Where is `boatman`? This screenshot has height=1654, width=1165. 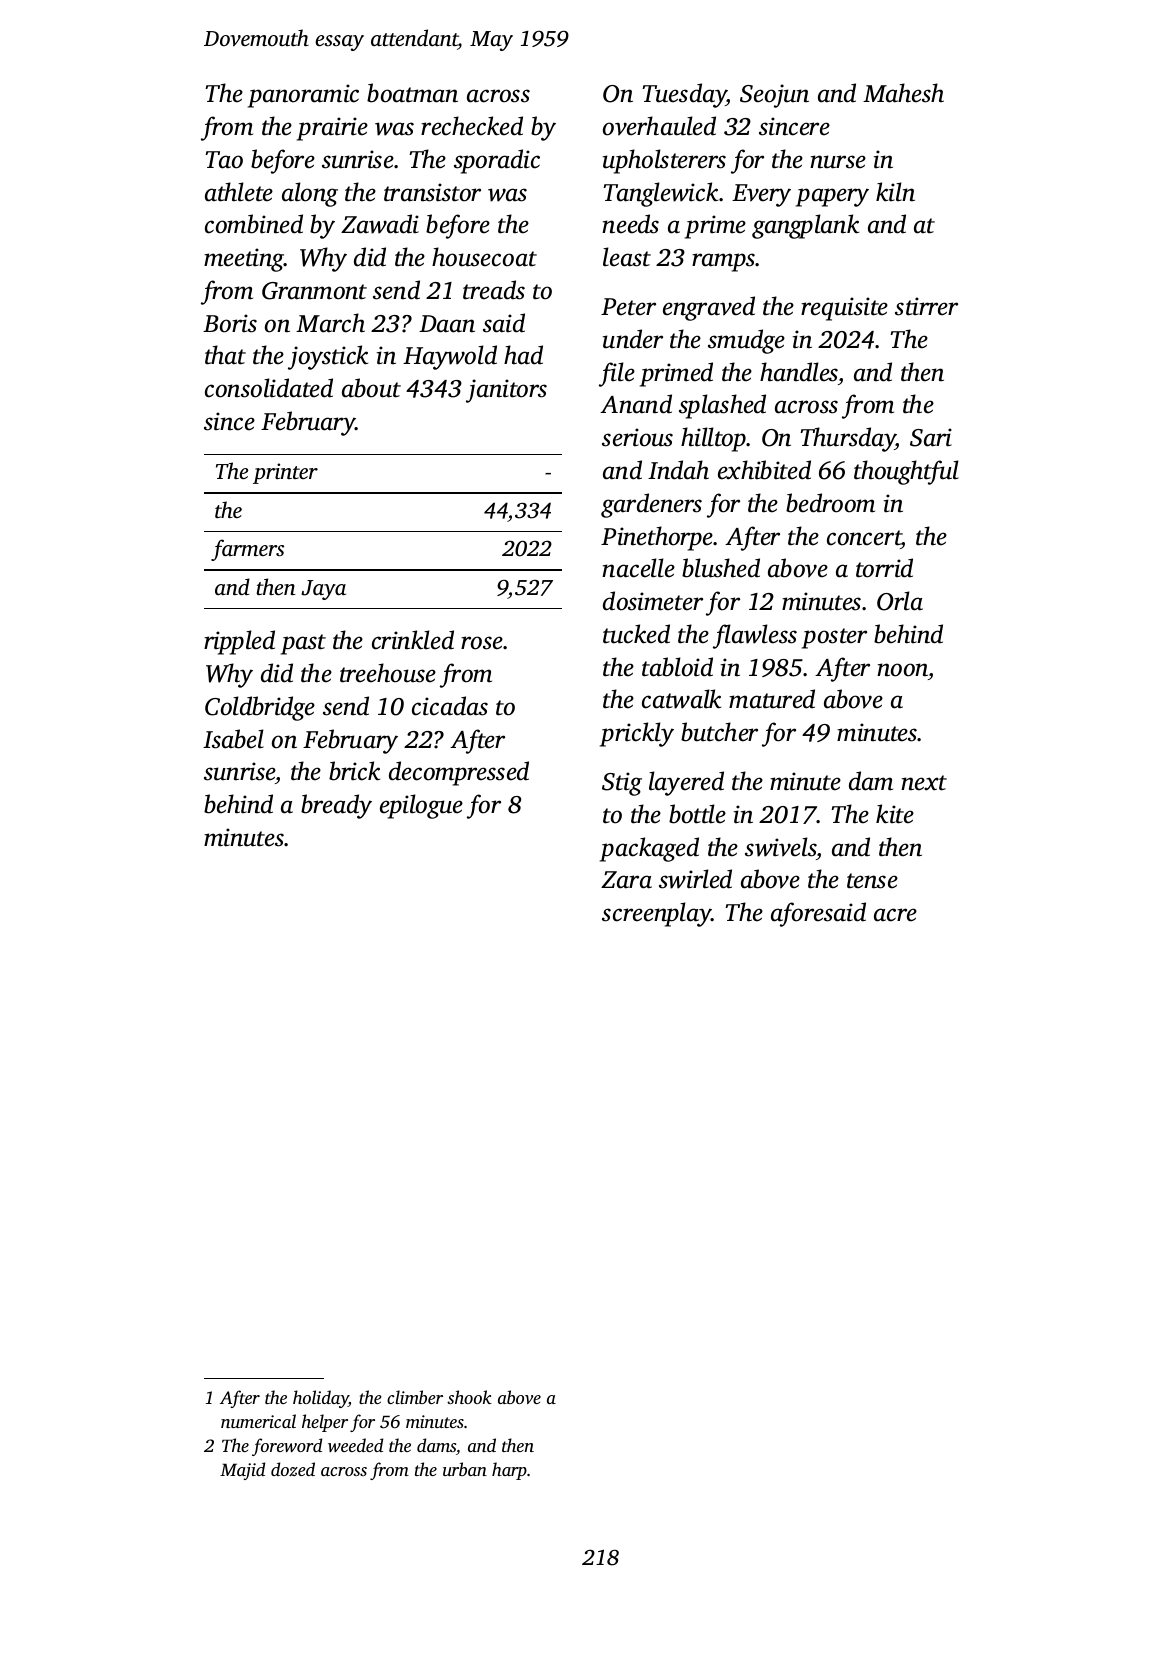 boatman is located at coordinates (412, 93).
